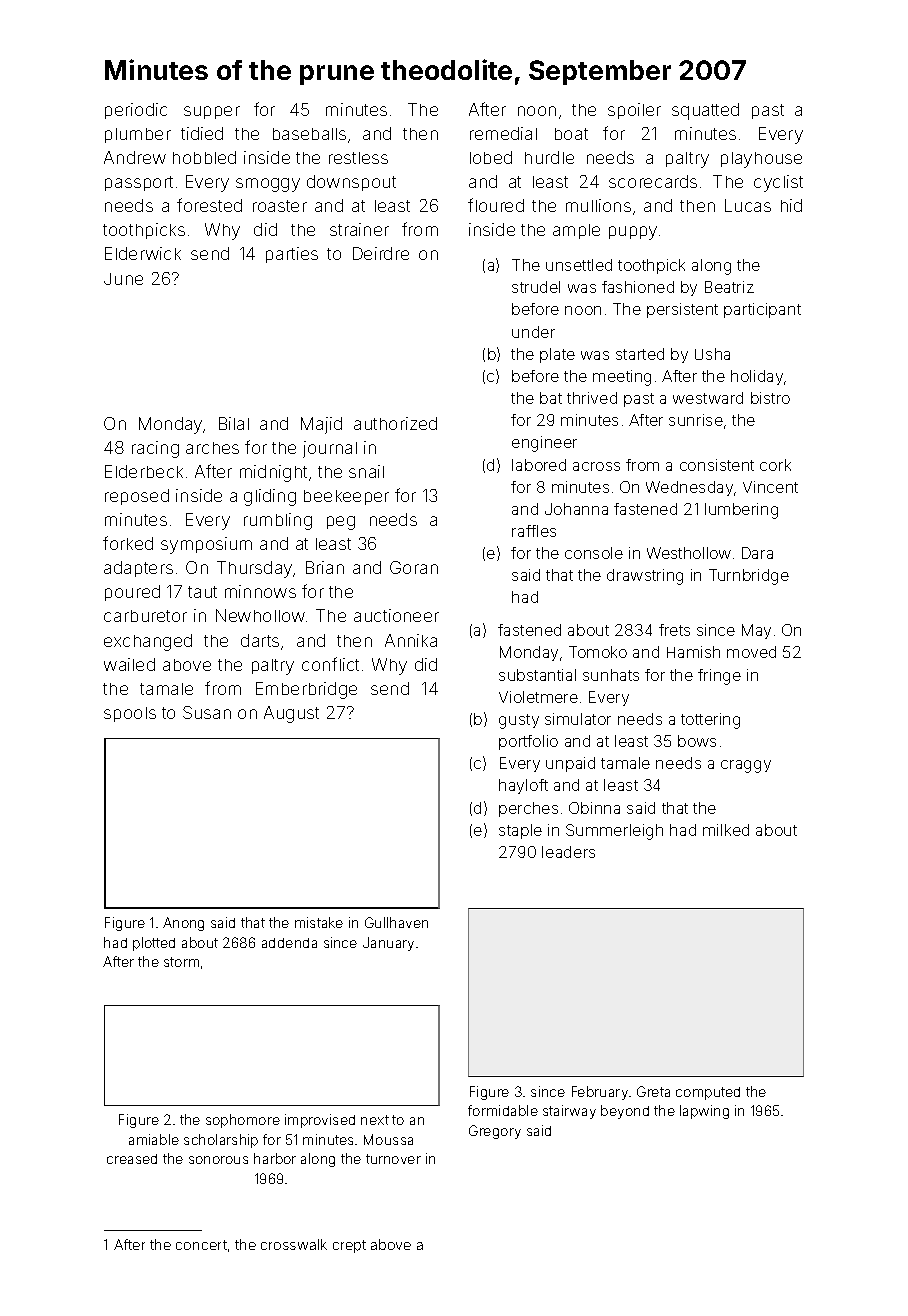 The image size is (908, 1316). I want to click on turnover, so click(393, 1159).
